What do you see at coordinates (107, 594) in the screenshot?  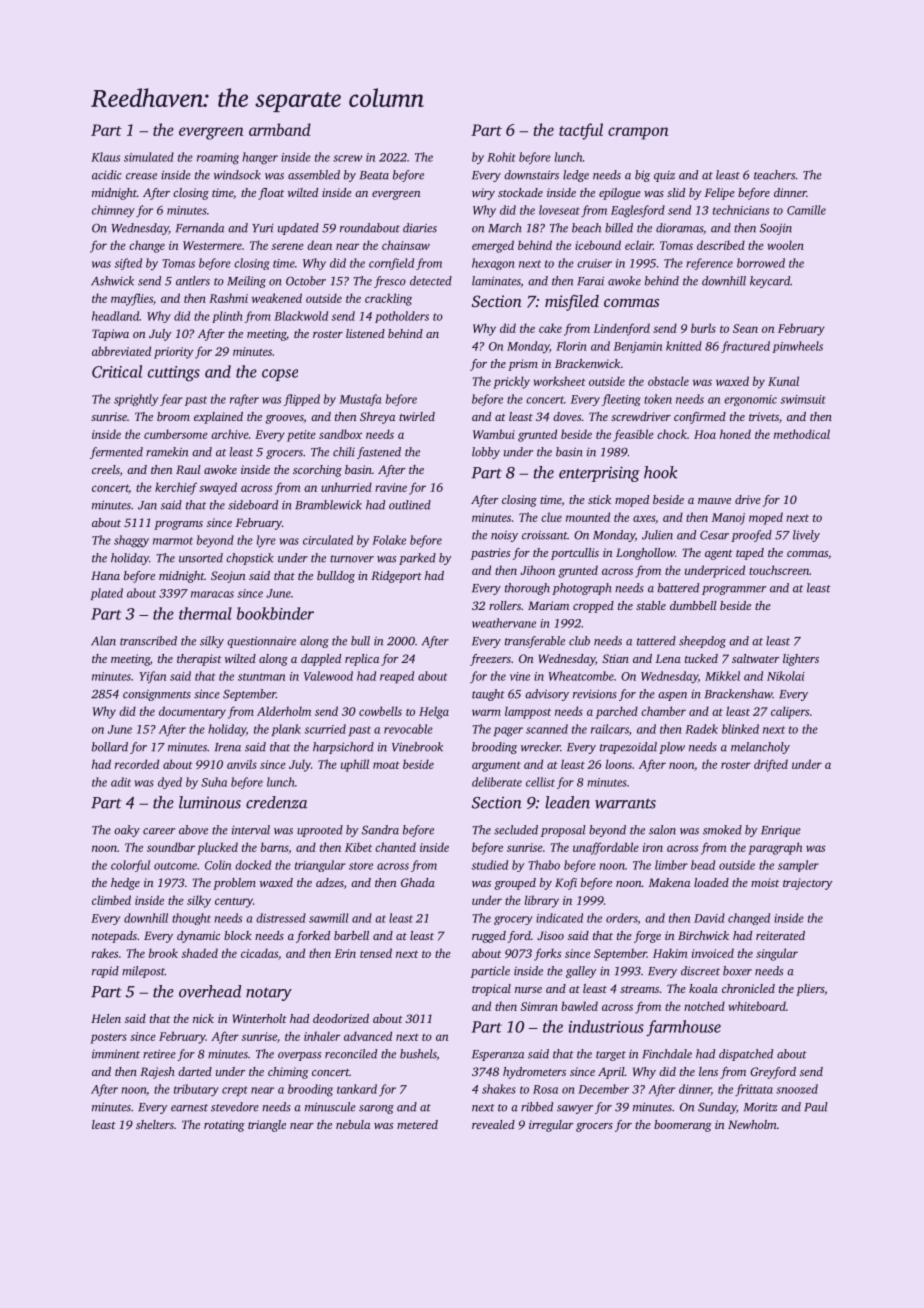 I see `plated` at bounding box center [107, 594].
